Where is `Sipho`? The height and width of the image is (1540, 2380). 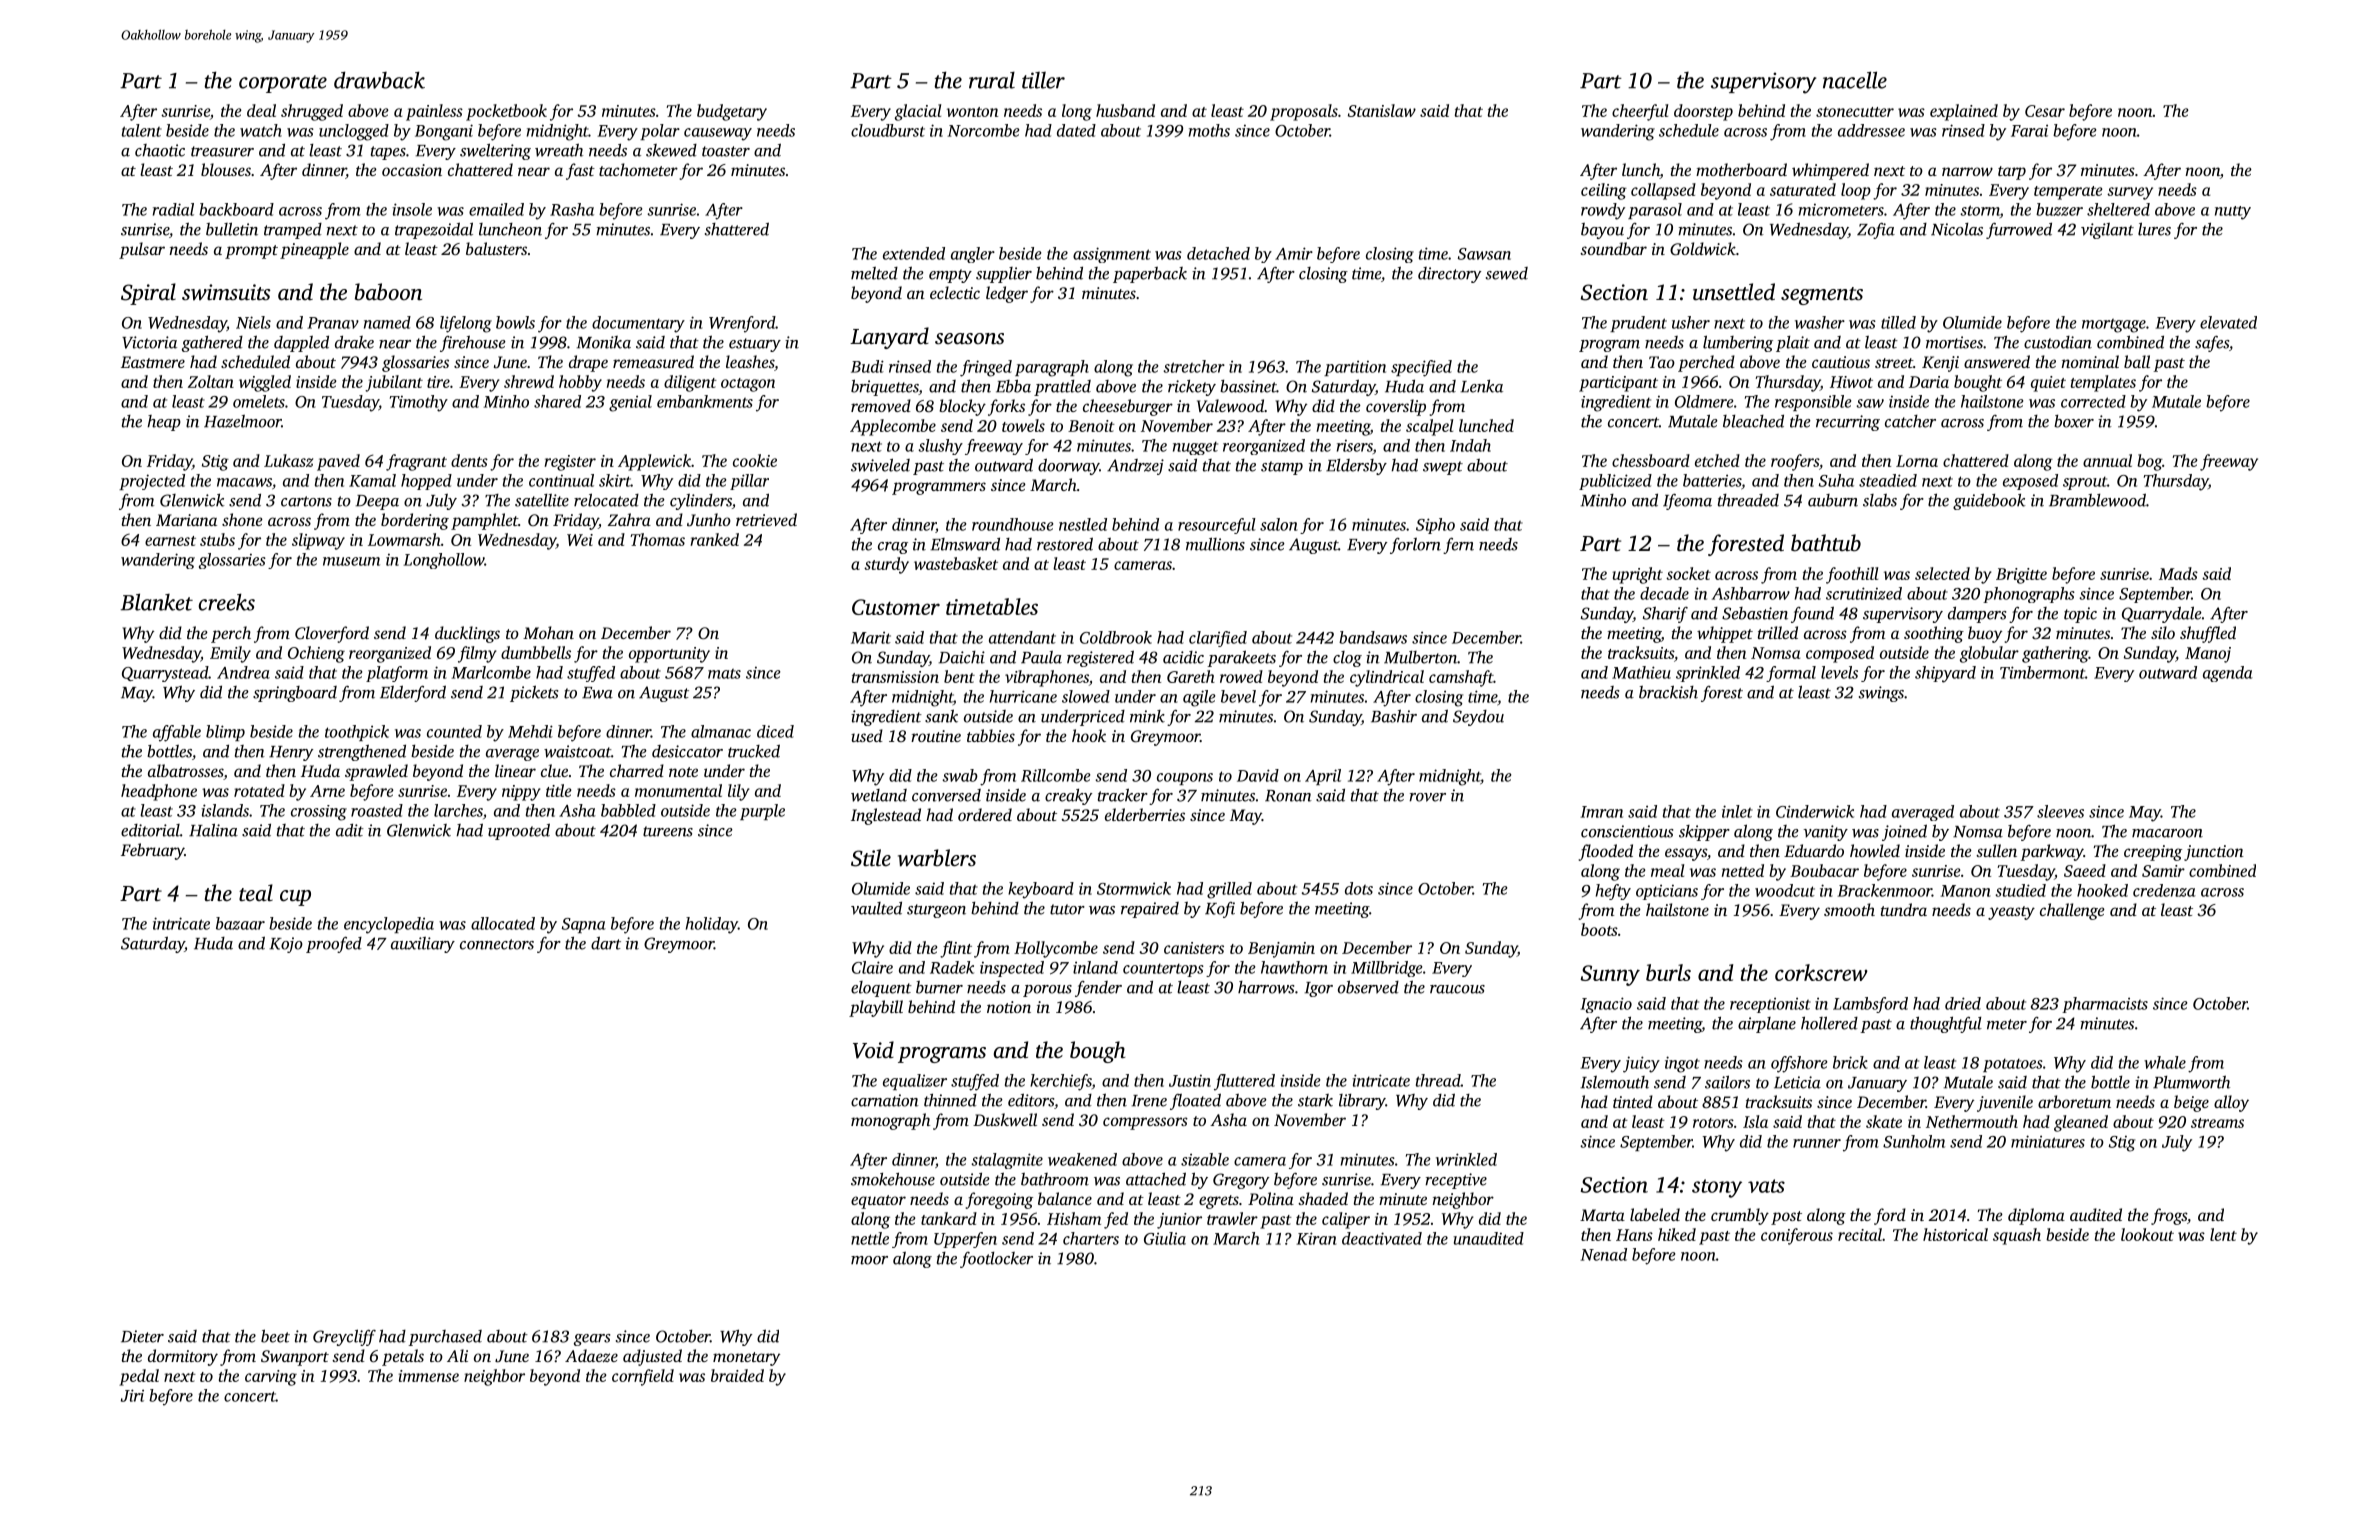
Sipho is located at coordinates (1435, 526).
